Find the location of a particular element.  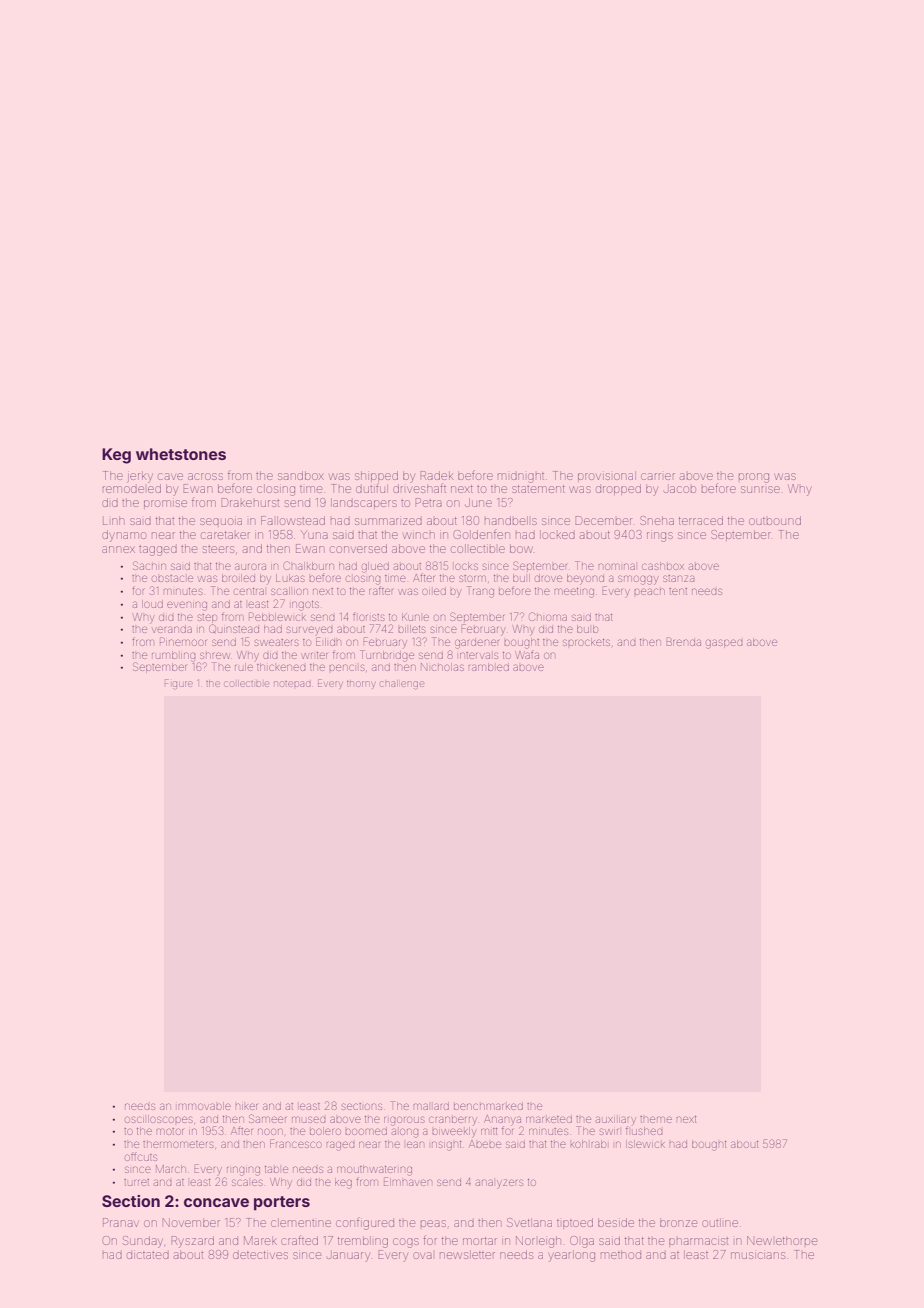

Marek is located at coordinates (260, 1240).
